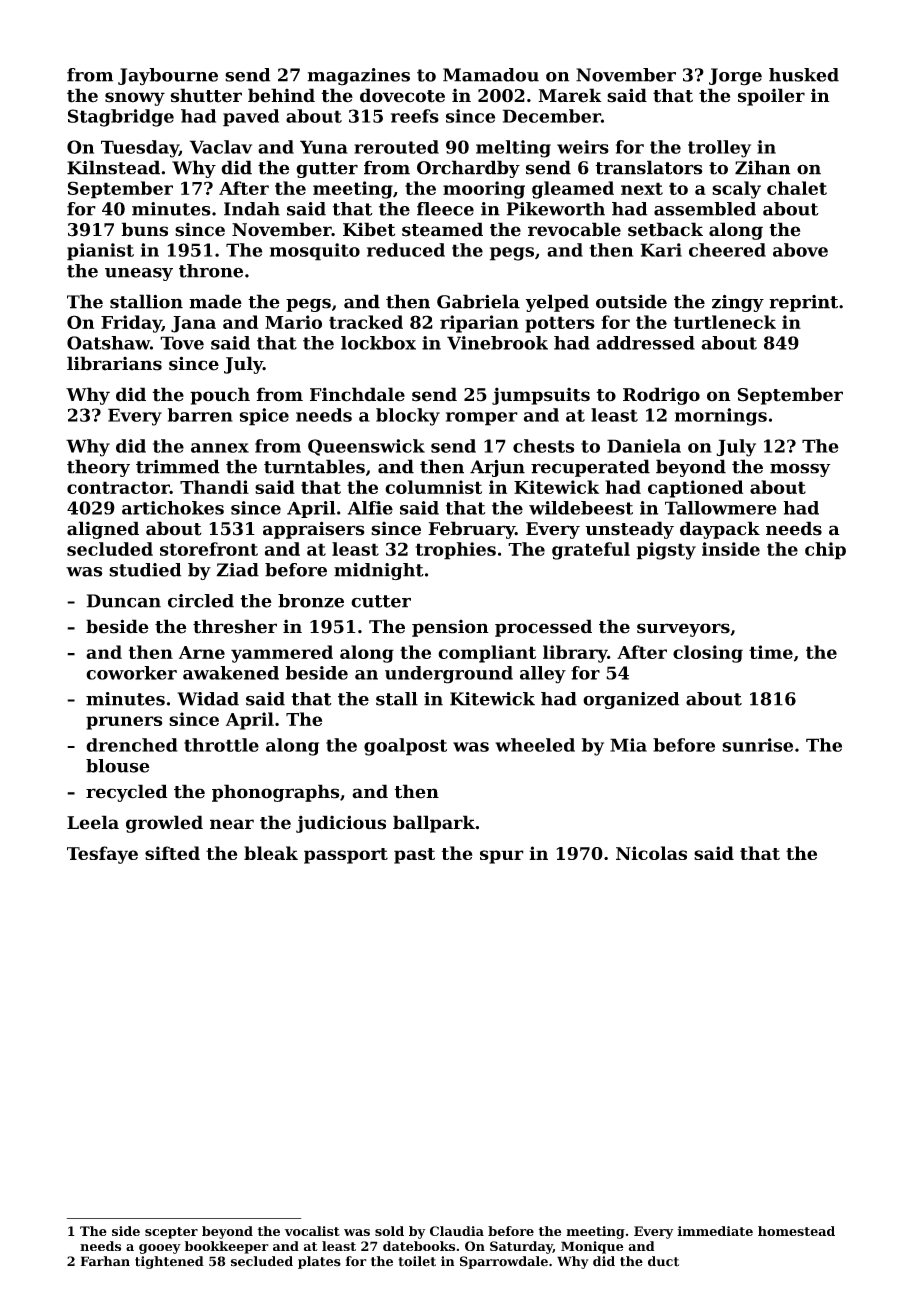 Image resolution: width=924 pixels, height=1308 pixels. Describe the element at coordinates (535, 745) in the screenshot. I see `wheeled` at that location.
